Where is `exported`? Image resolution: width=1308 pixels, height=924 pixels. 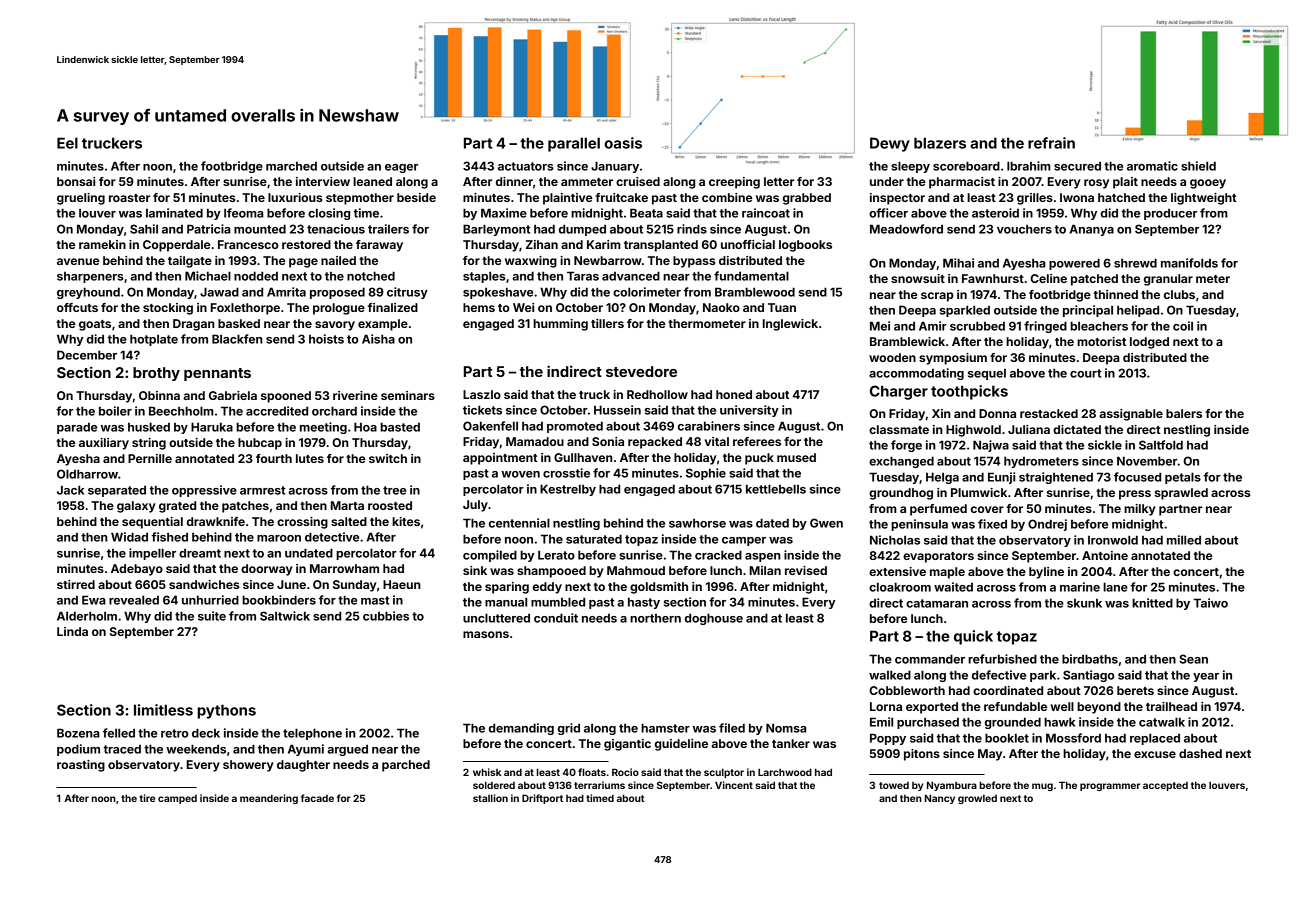
exported is located at coordinates (932, 708).
